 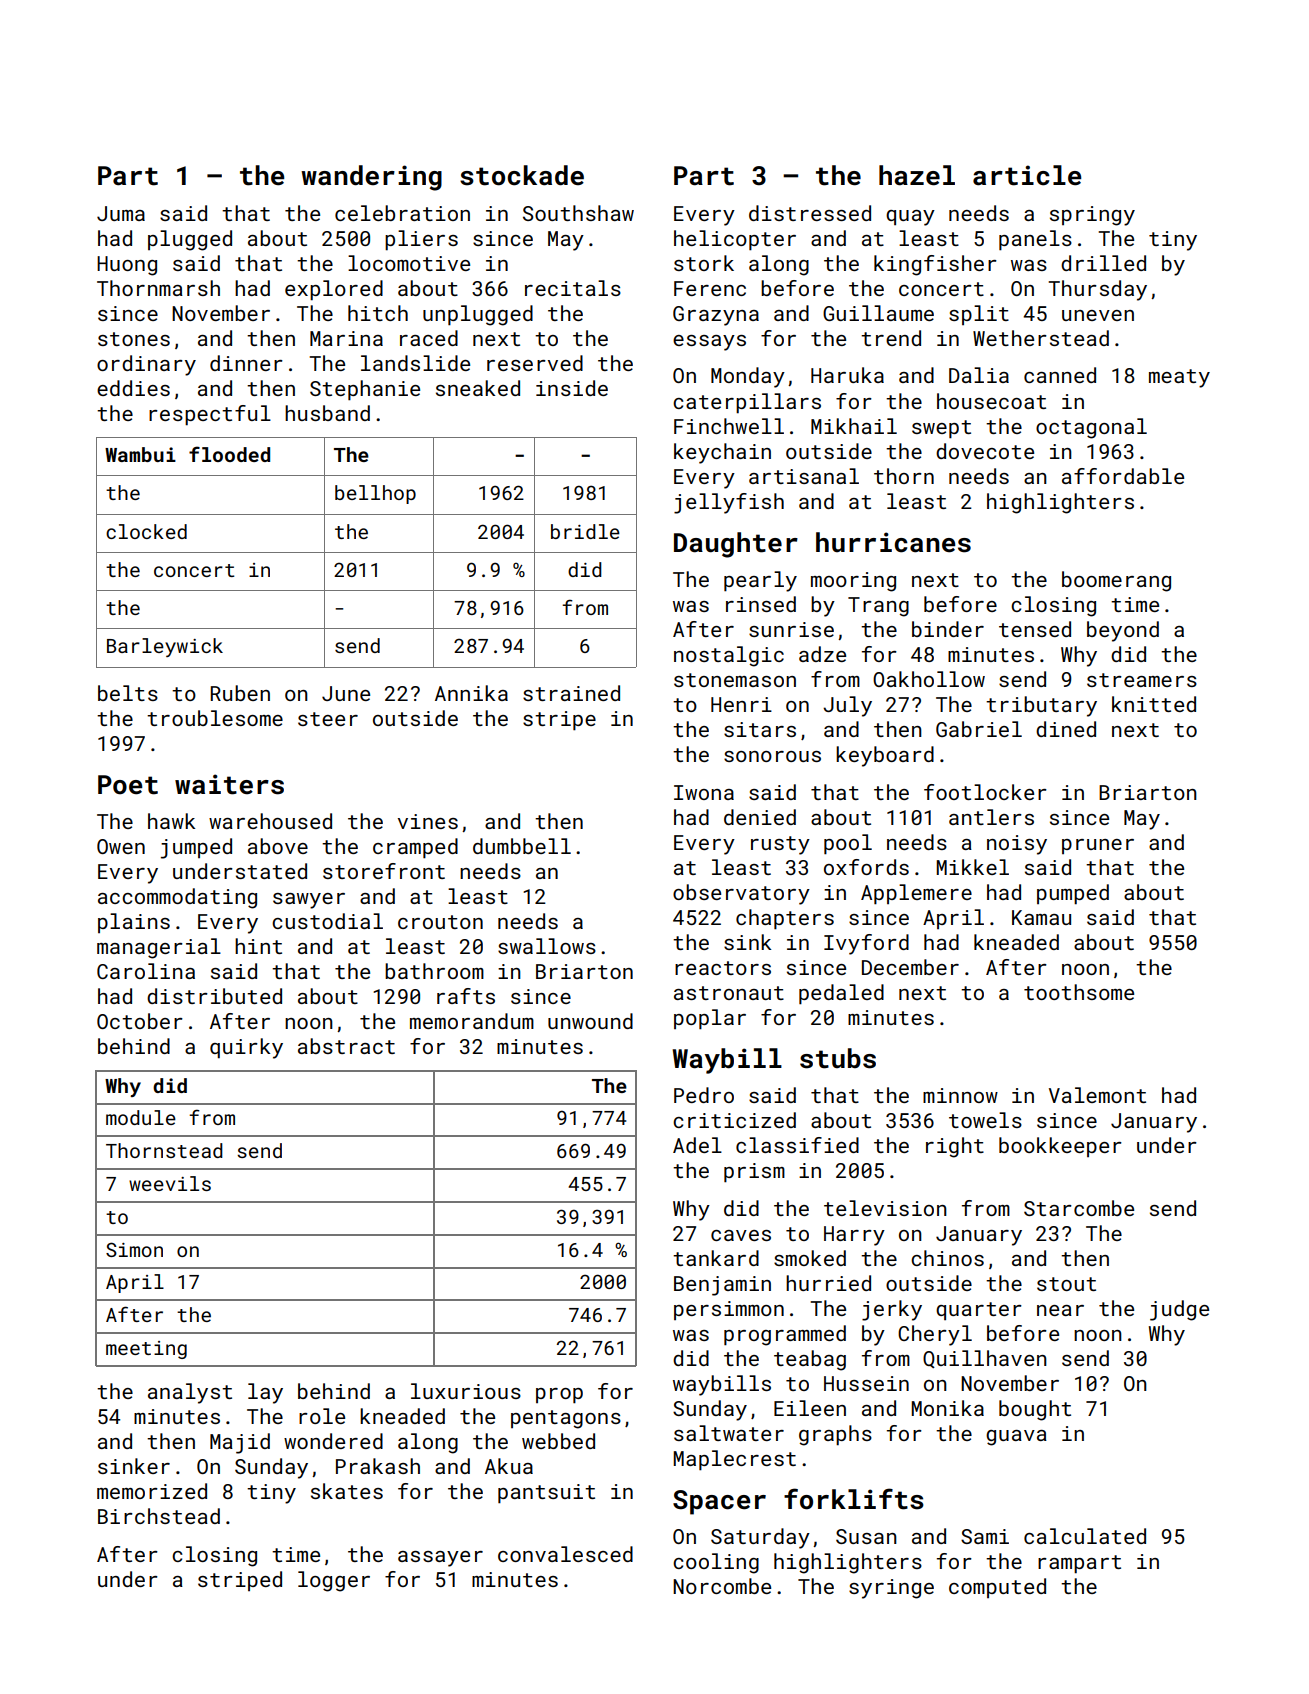 I want to click on Juma, so click(x=121, y=213).
